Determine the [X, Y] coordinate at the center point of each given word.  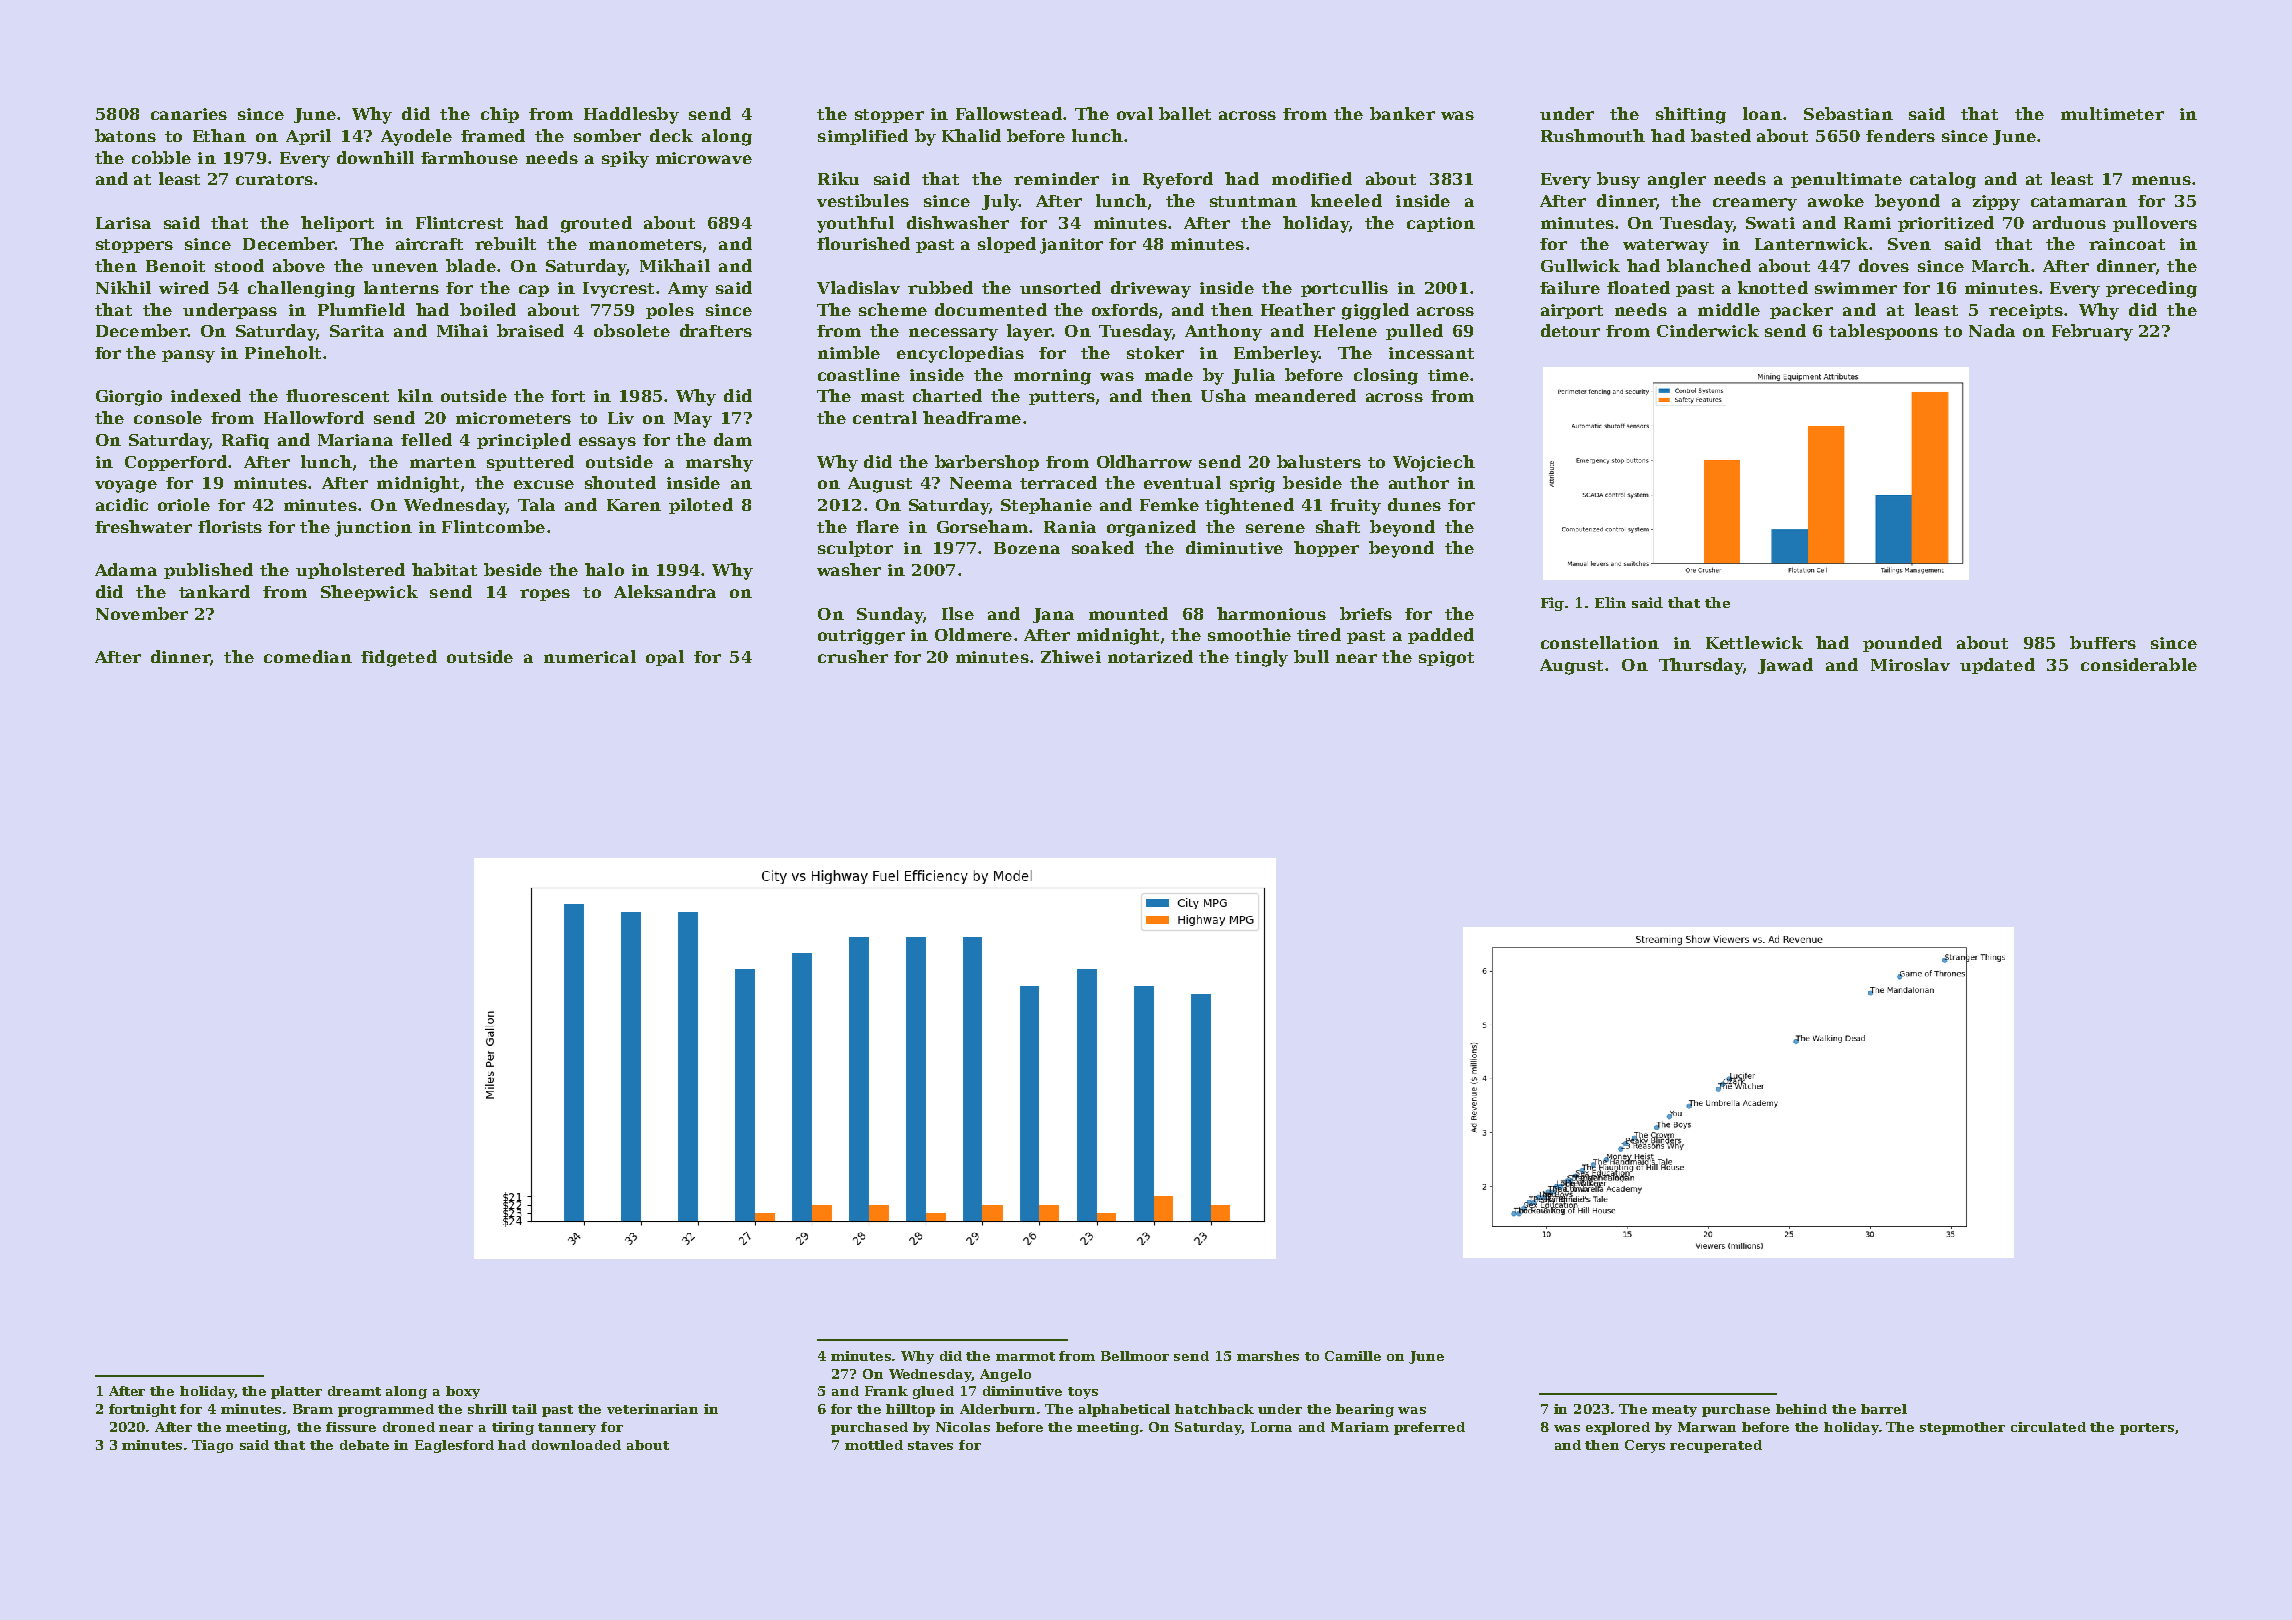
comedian [308, 656]
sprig [1252, 485]
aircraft [429, 244]
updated [1997, 666]
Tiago [212, 1446]
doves [1884, 265]
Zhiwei [1071, 656]
